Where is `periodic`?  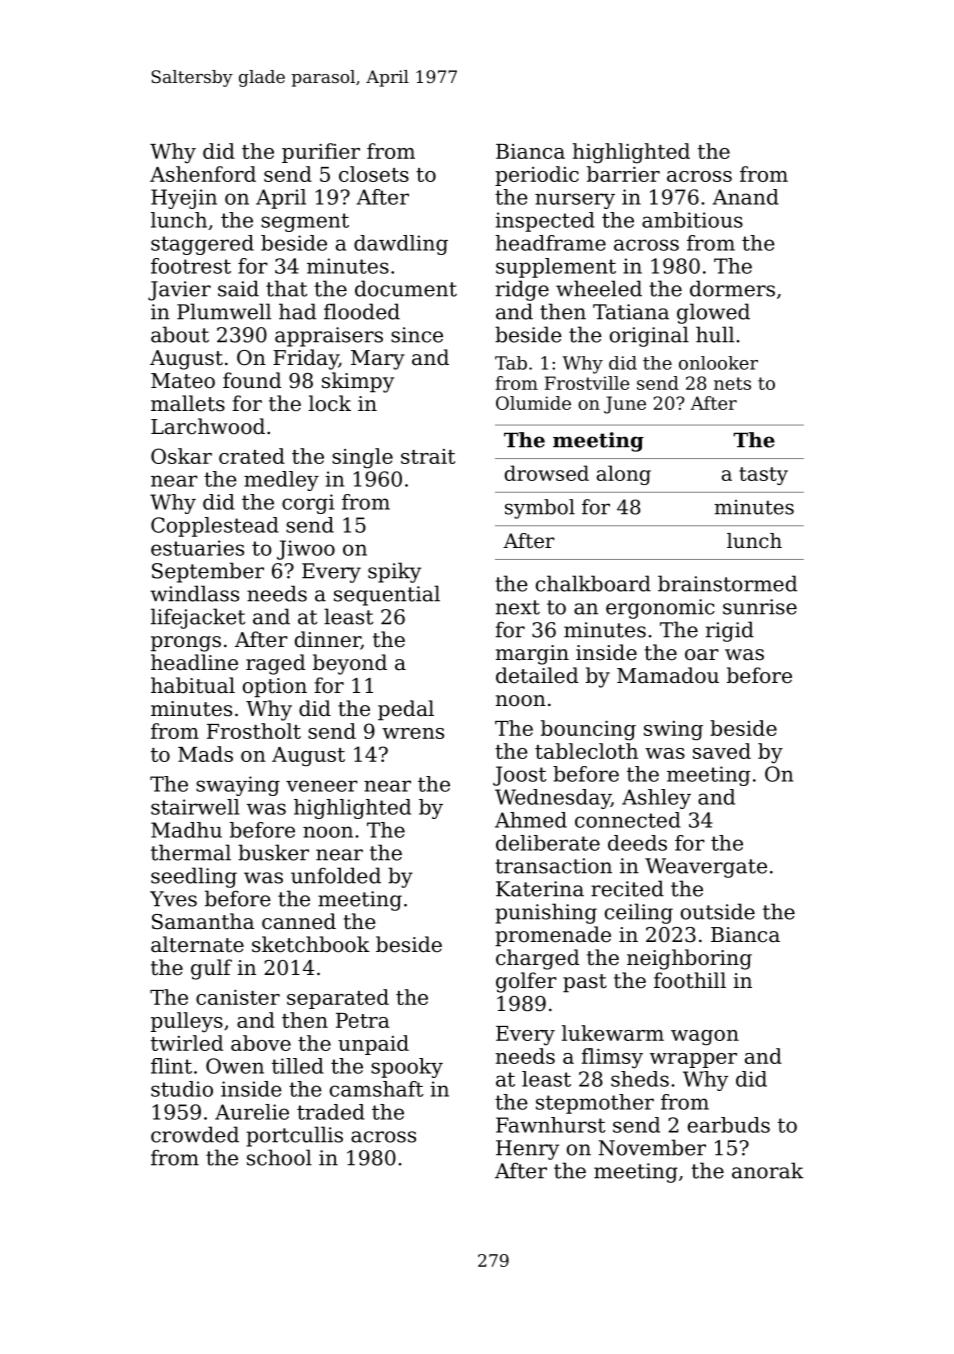
periodic is located at coordinates (537, 176).
